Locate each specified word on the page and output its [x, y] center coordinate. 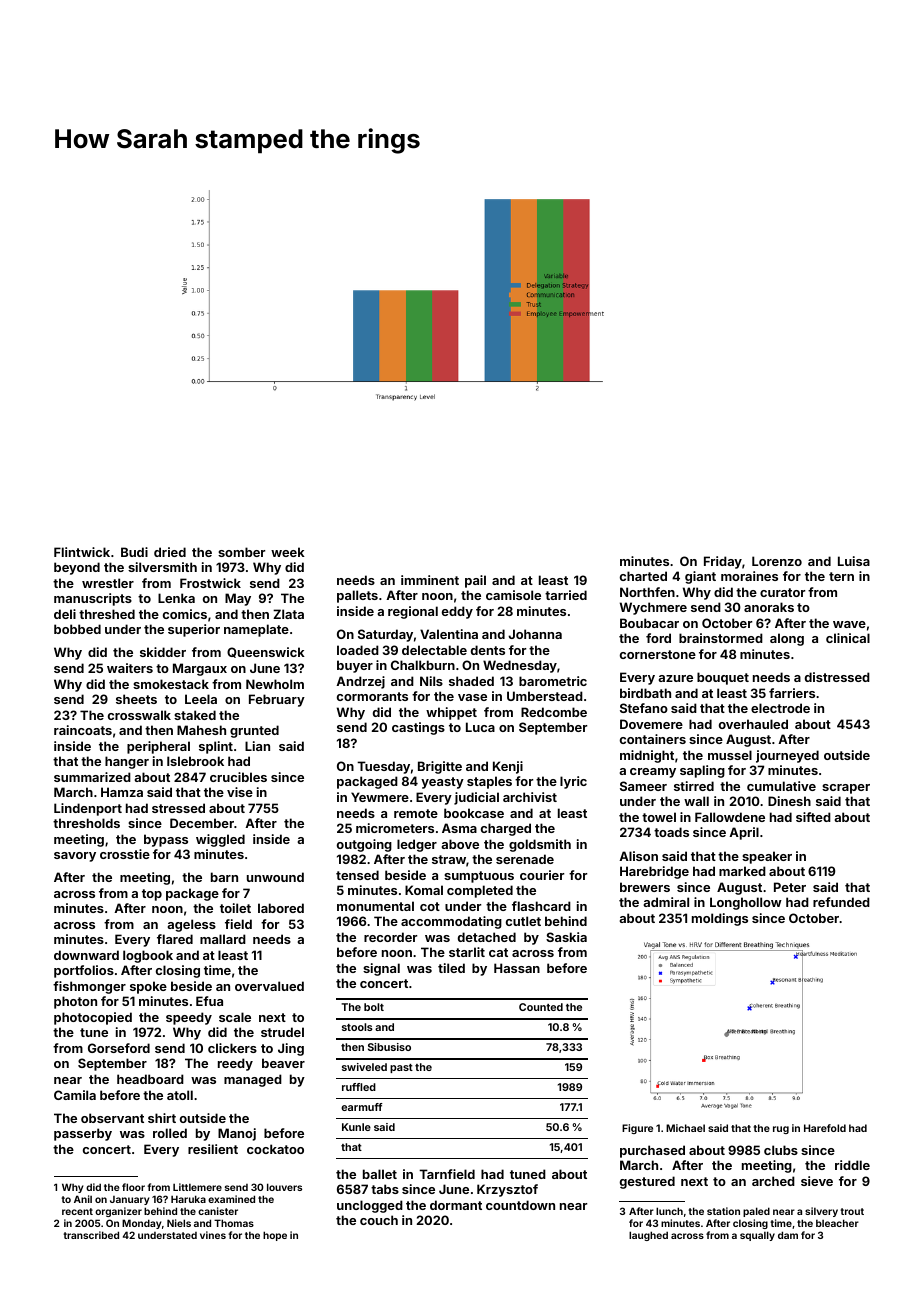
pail [475, 581]
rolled [170, 1133]
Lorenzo [777, 561]
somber [241, 552]
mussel [730, 755]
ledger [417, 845]
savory [75, 857]
